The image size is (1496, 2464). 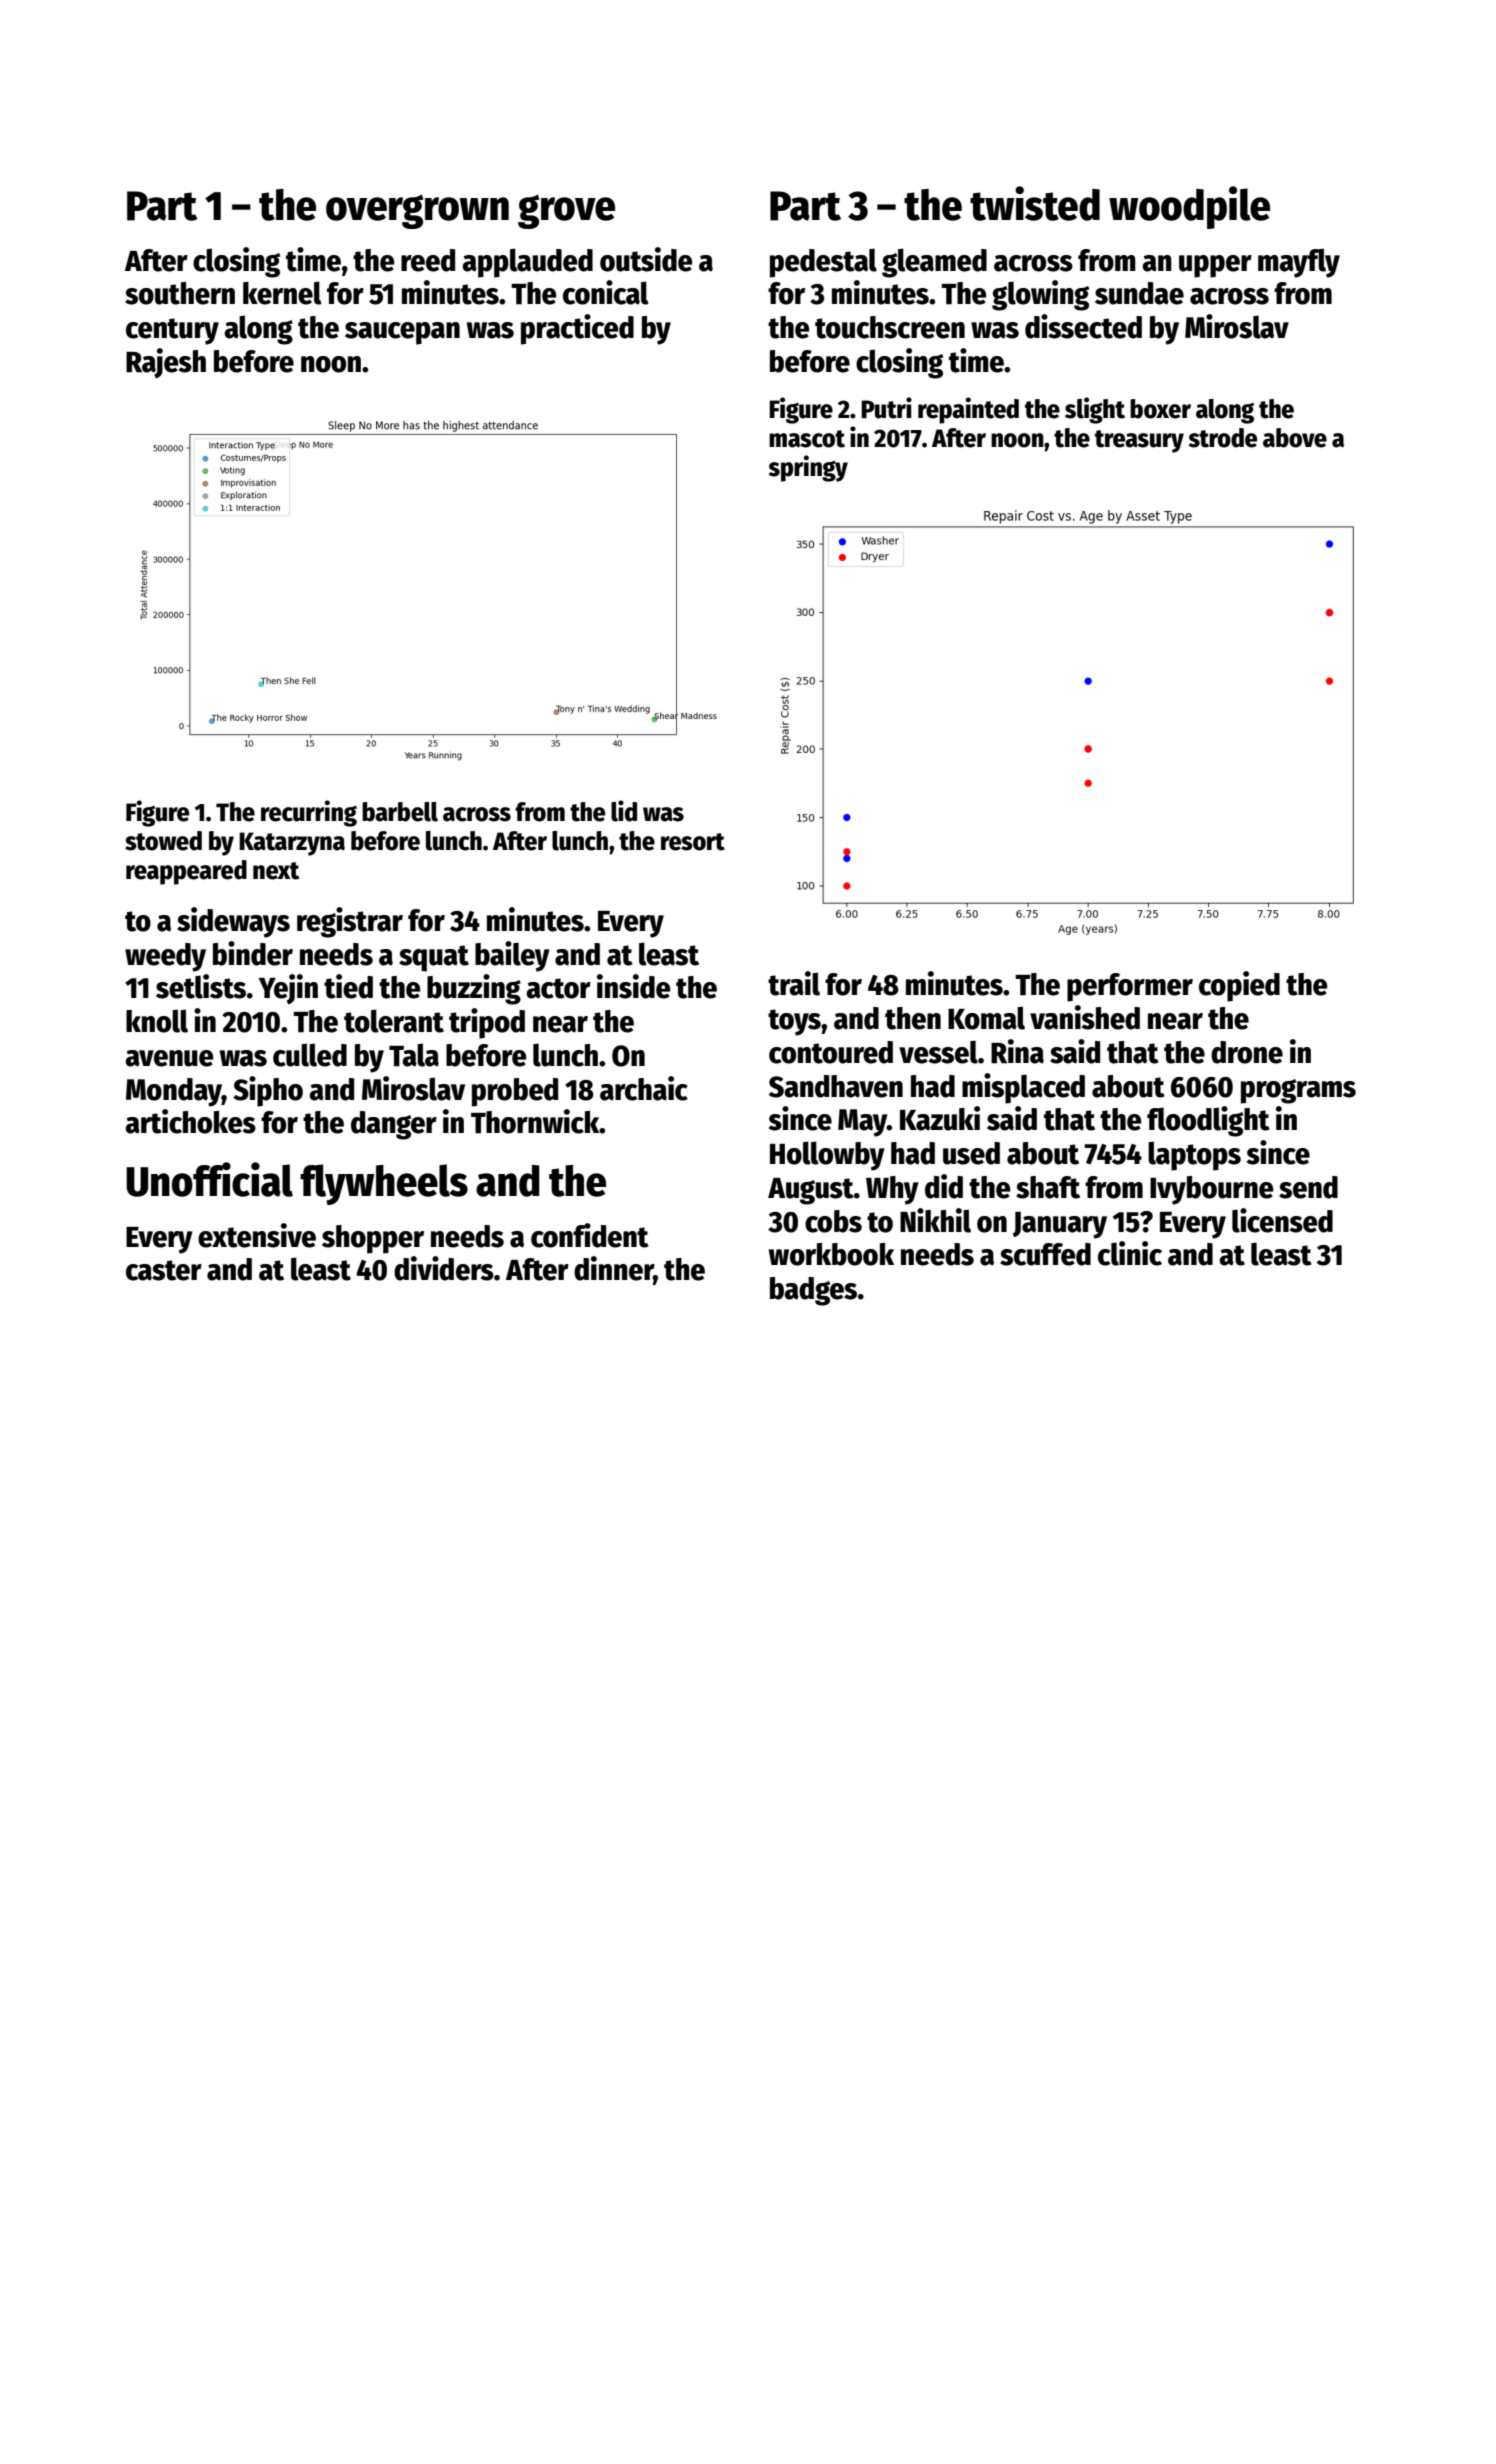 I want to click on southern, so click(x=180, y=293).
